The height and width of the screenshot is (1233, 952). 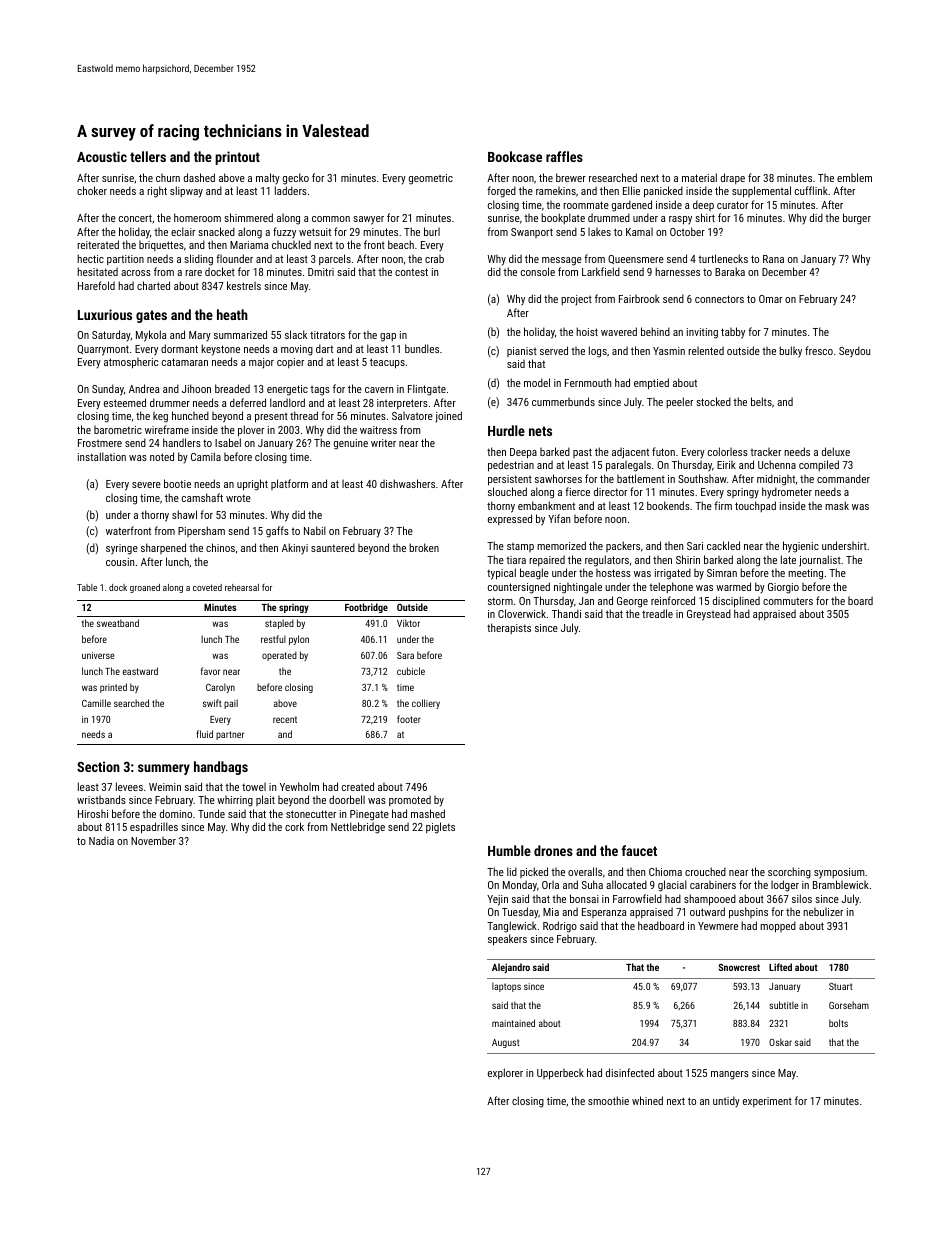 I want to click on Rana, so click(x=773, y=259).
